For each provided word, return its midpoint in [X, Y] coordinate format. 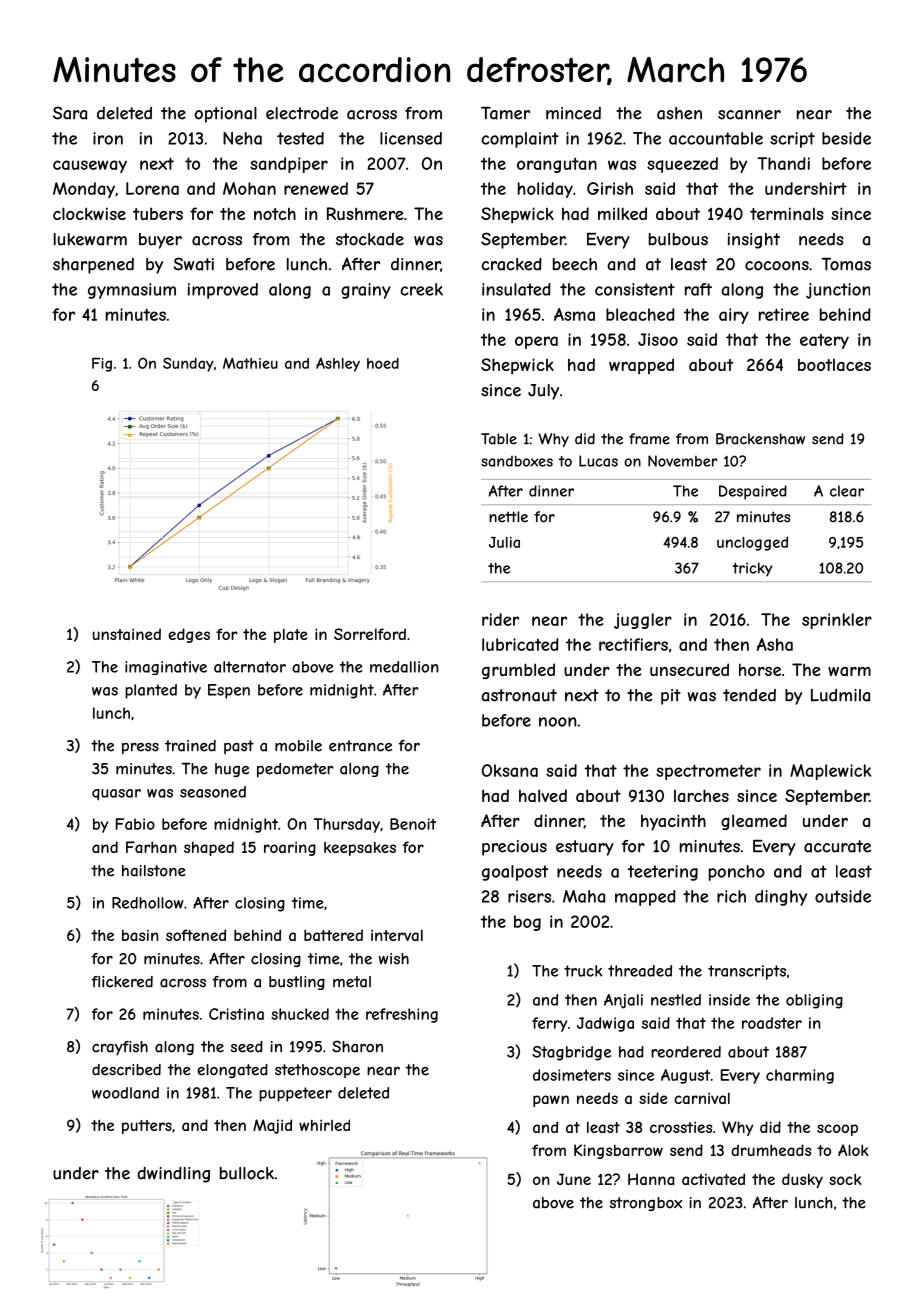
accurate [837, 846]
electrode [302, 113]
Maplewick [830, 772]
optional [225, 115]
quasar [116, 795]
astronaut [519, 695]
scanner [749, 115]
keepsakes [360, 848]
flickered [122, 982]
